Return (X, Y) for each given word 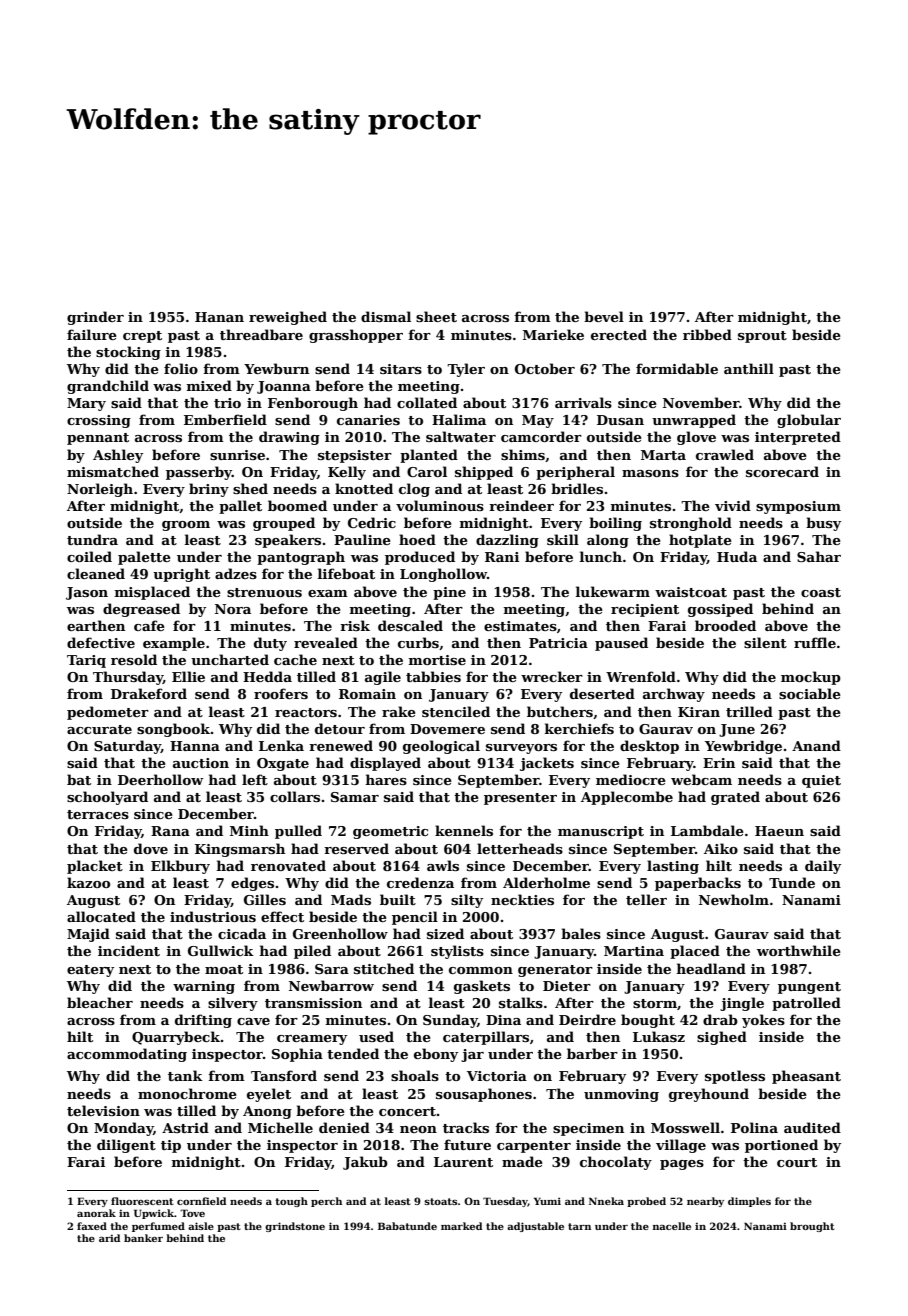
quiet (821, 781)
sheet (436, 316)
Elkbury (180, 867)
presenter (520, 799)
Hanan (219, 317)
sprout (762, 337)
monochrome (187, 1093)
